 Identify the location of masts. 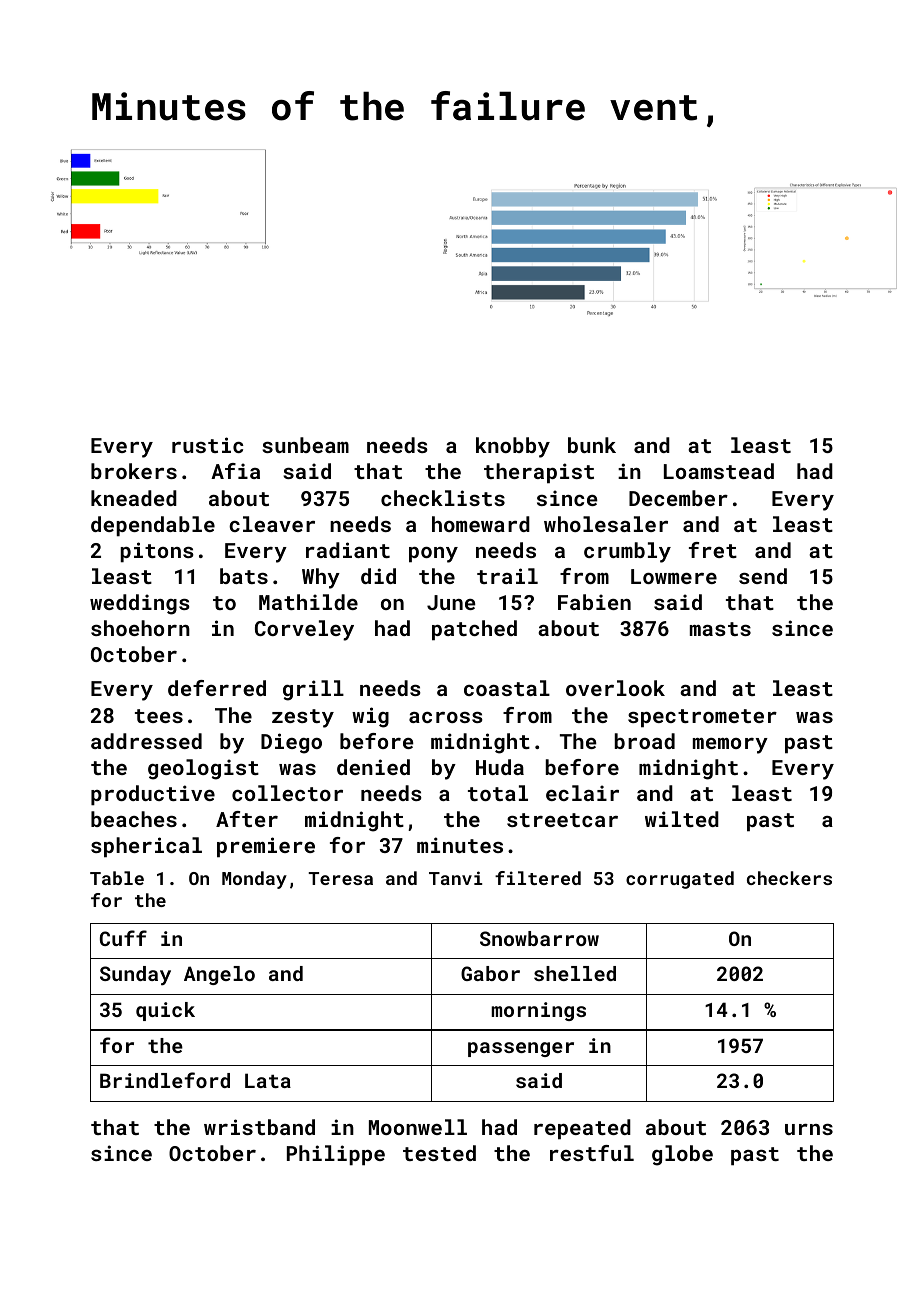
(720, 629).
